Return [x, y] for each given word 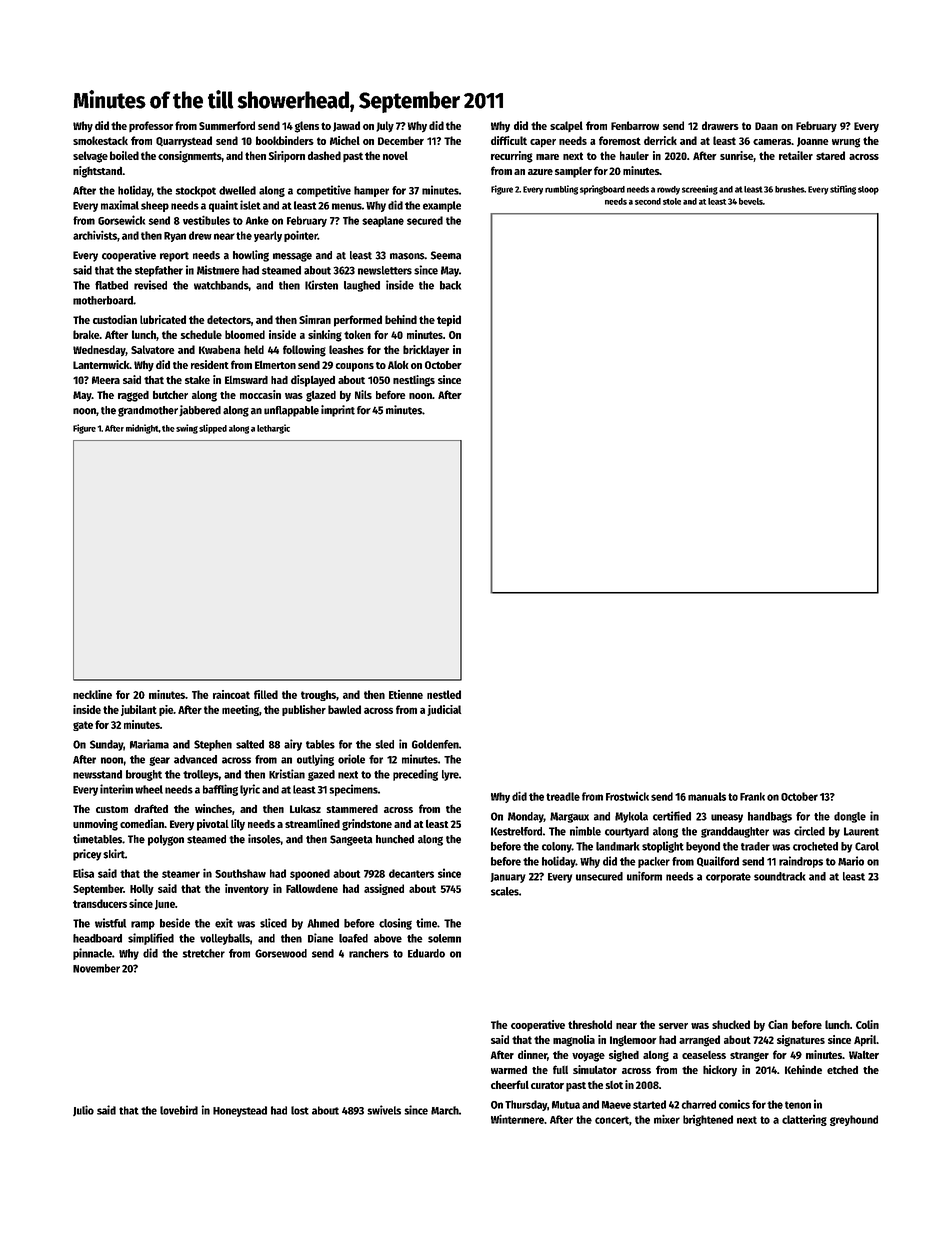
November [96, 968]
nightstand [97, 172]
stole [672, 201]
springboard [602, 190]
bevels [751, 201]
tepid [449, 321]
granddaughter [735, 832]
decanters [411, 873]
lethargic [273, 429]
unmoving [95, 825]
